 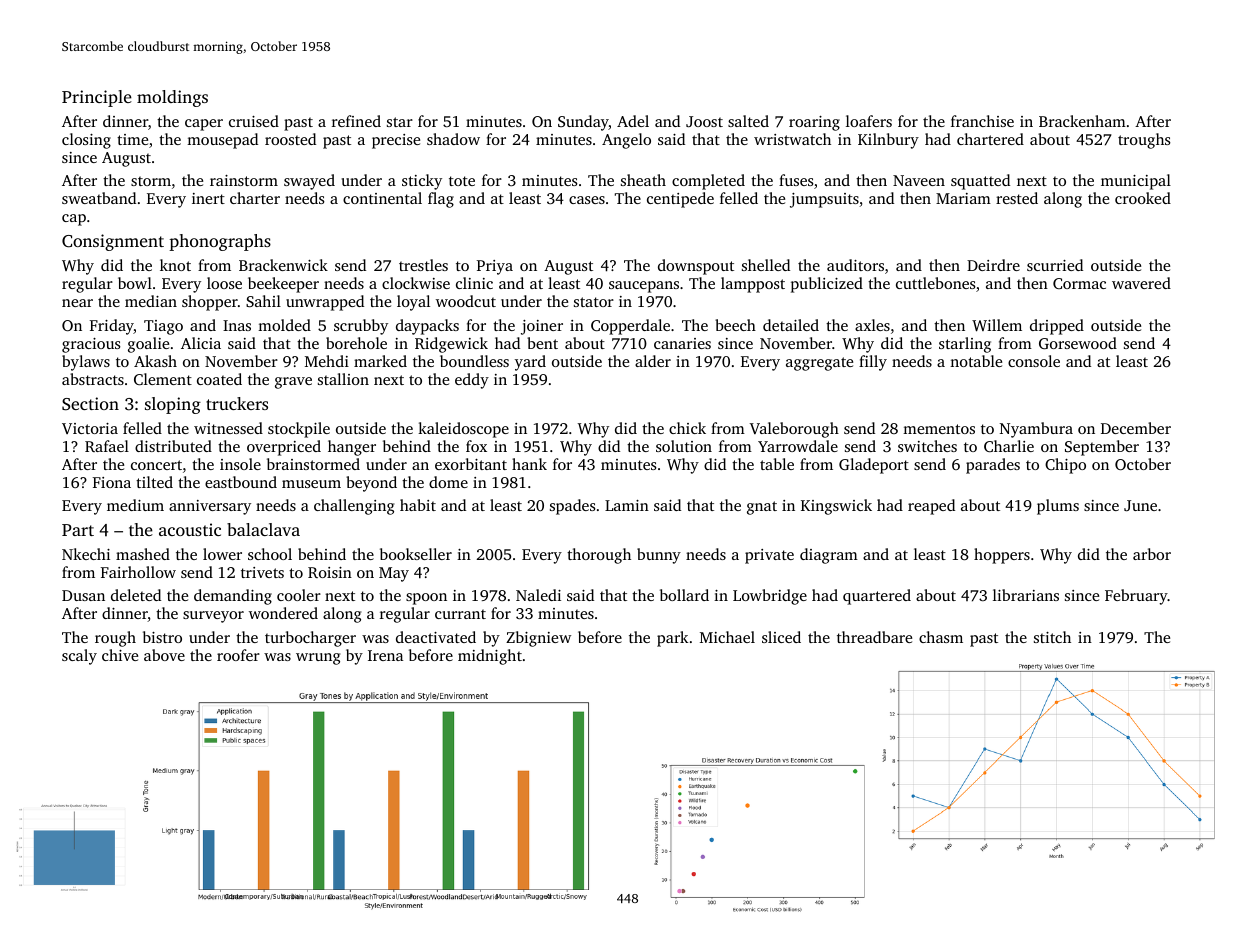 I want to click on filly, so click(x=873, y=363).
